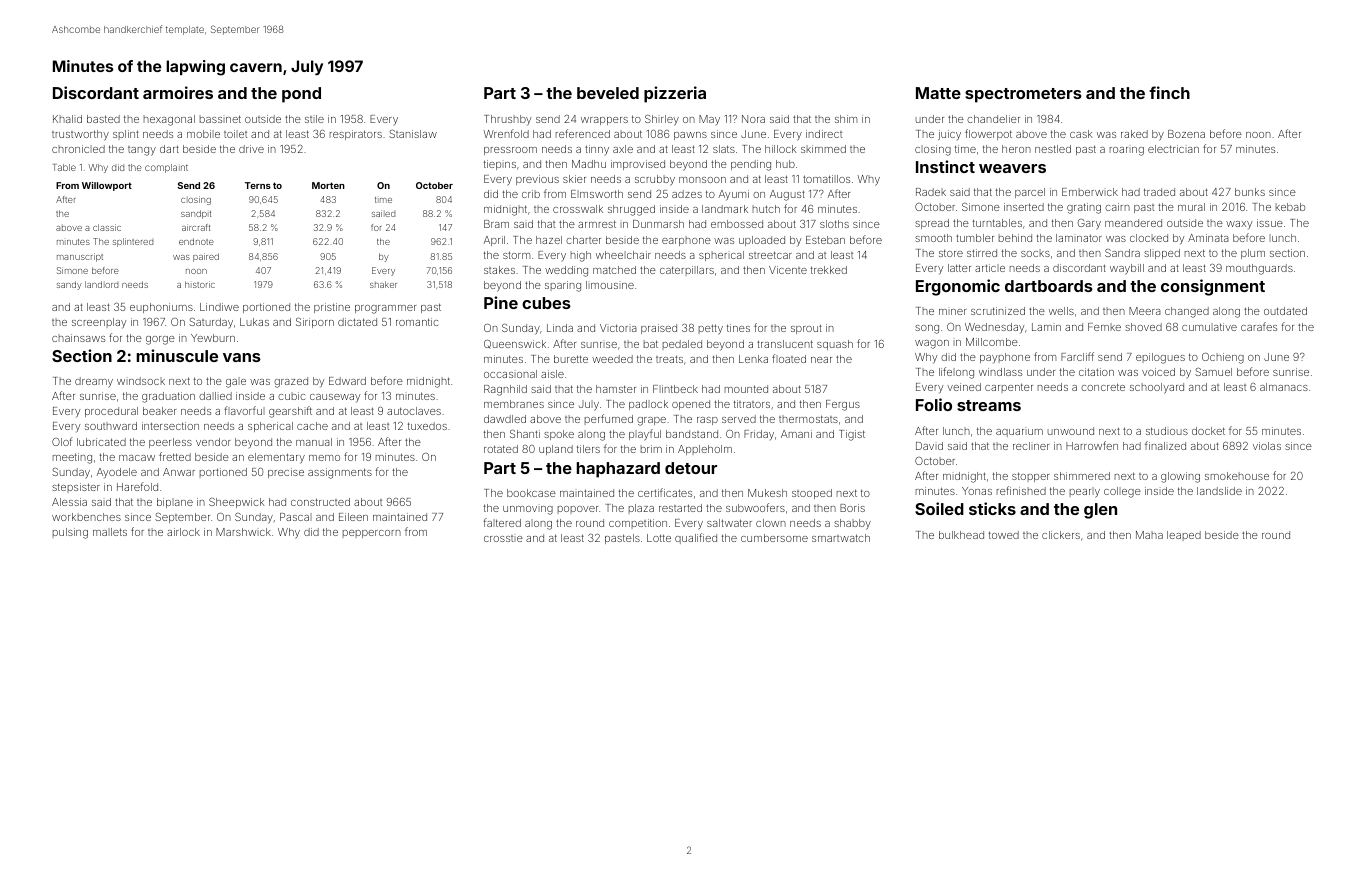  I want to click on finch, so click(1169, 92).
